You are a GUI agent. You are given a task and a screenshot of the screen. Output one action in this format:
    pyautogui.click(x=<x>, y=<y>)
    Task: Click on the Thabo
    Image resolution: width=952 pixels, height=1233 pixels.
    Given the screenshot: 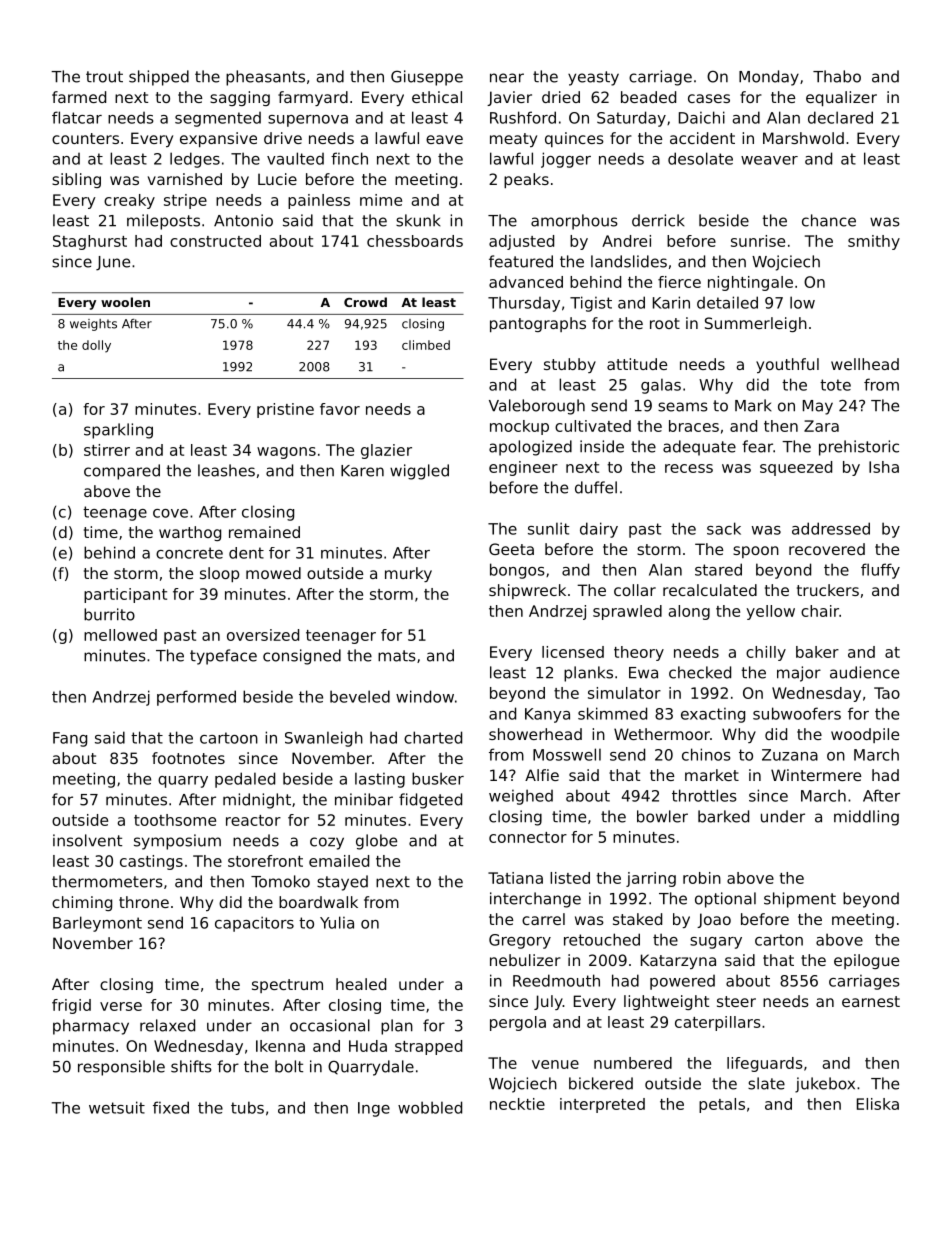 What is the action you would take?
    pyautogui.click(x=837, y=76)
